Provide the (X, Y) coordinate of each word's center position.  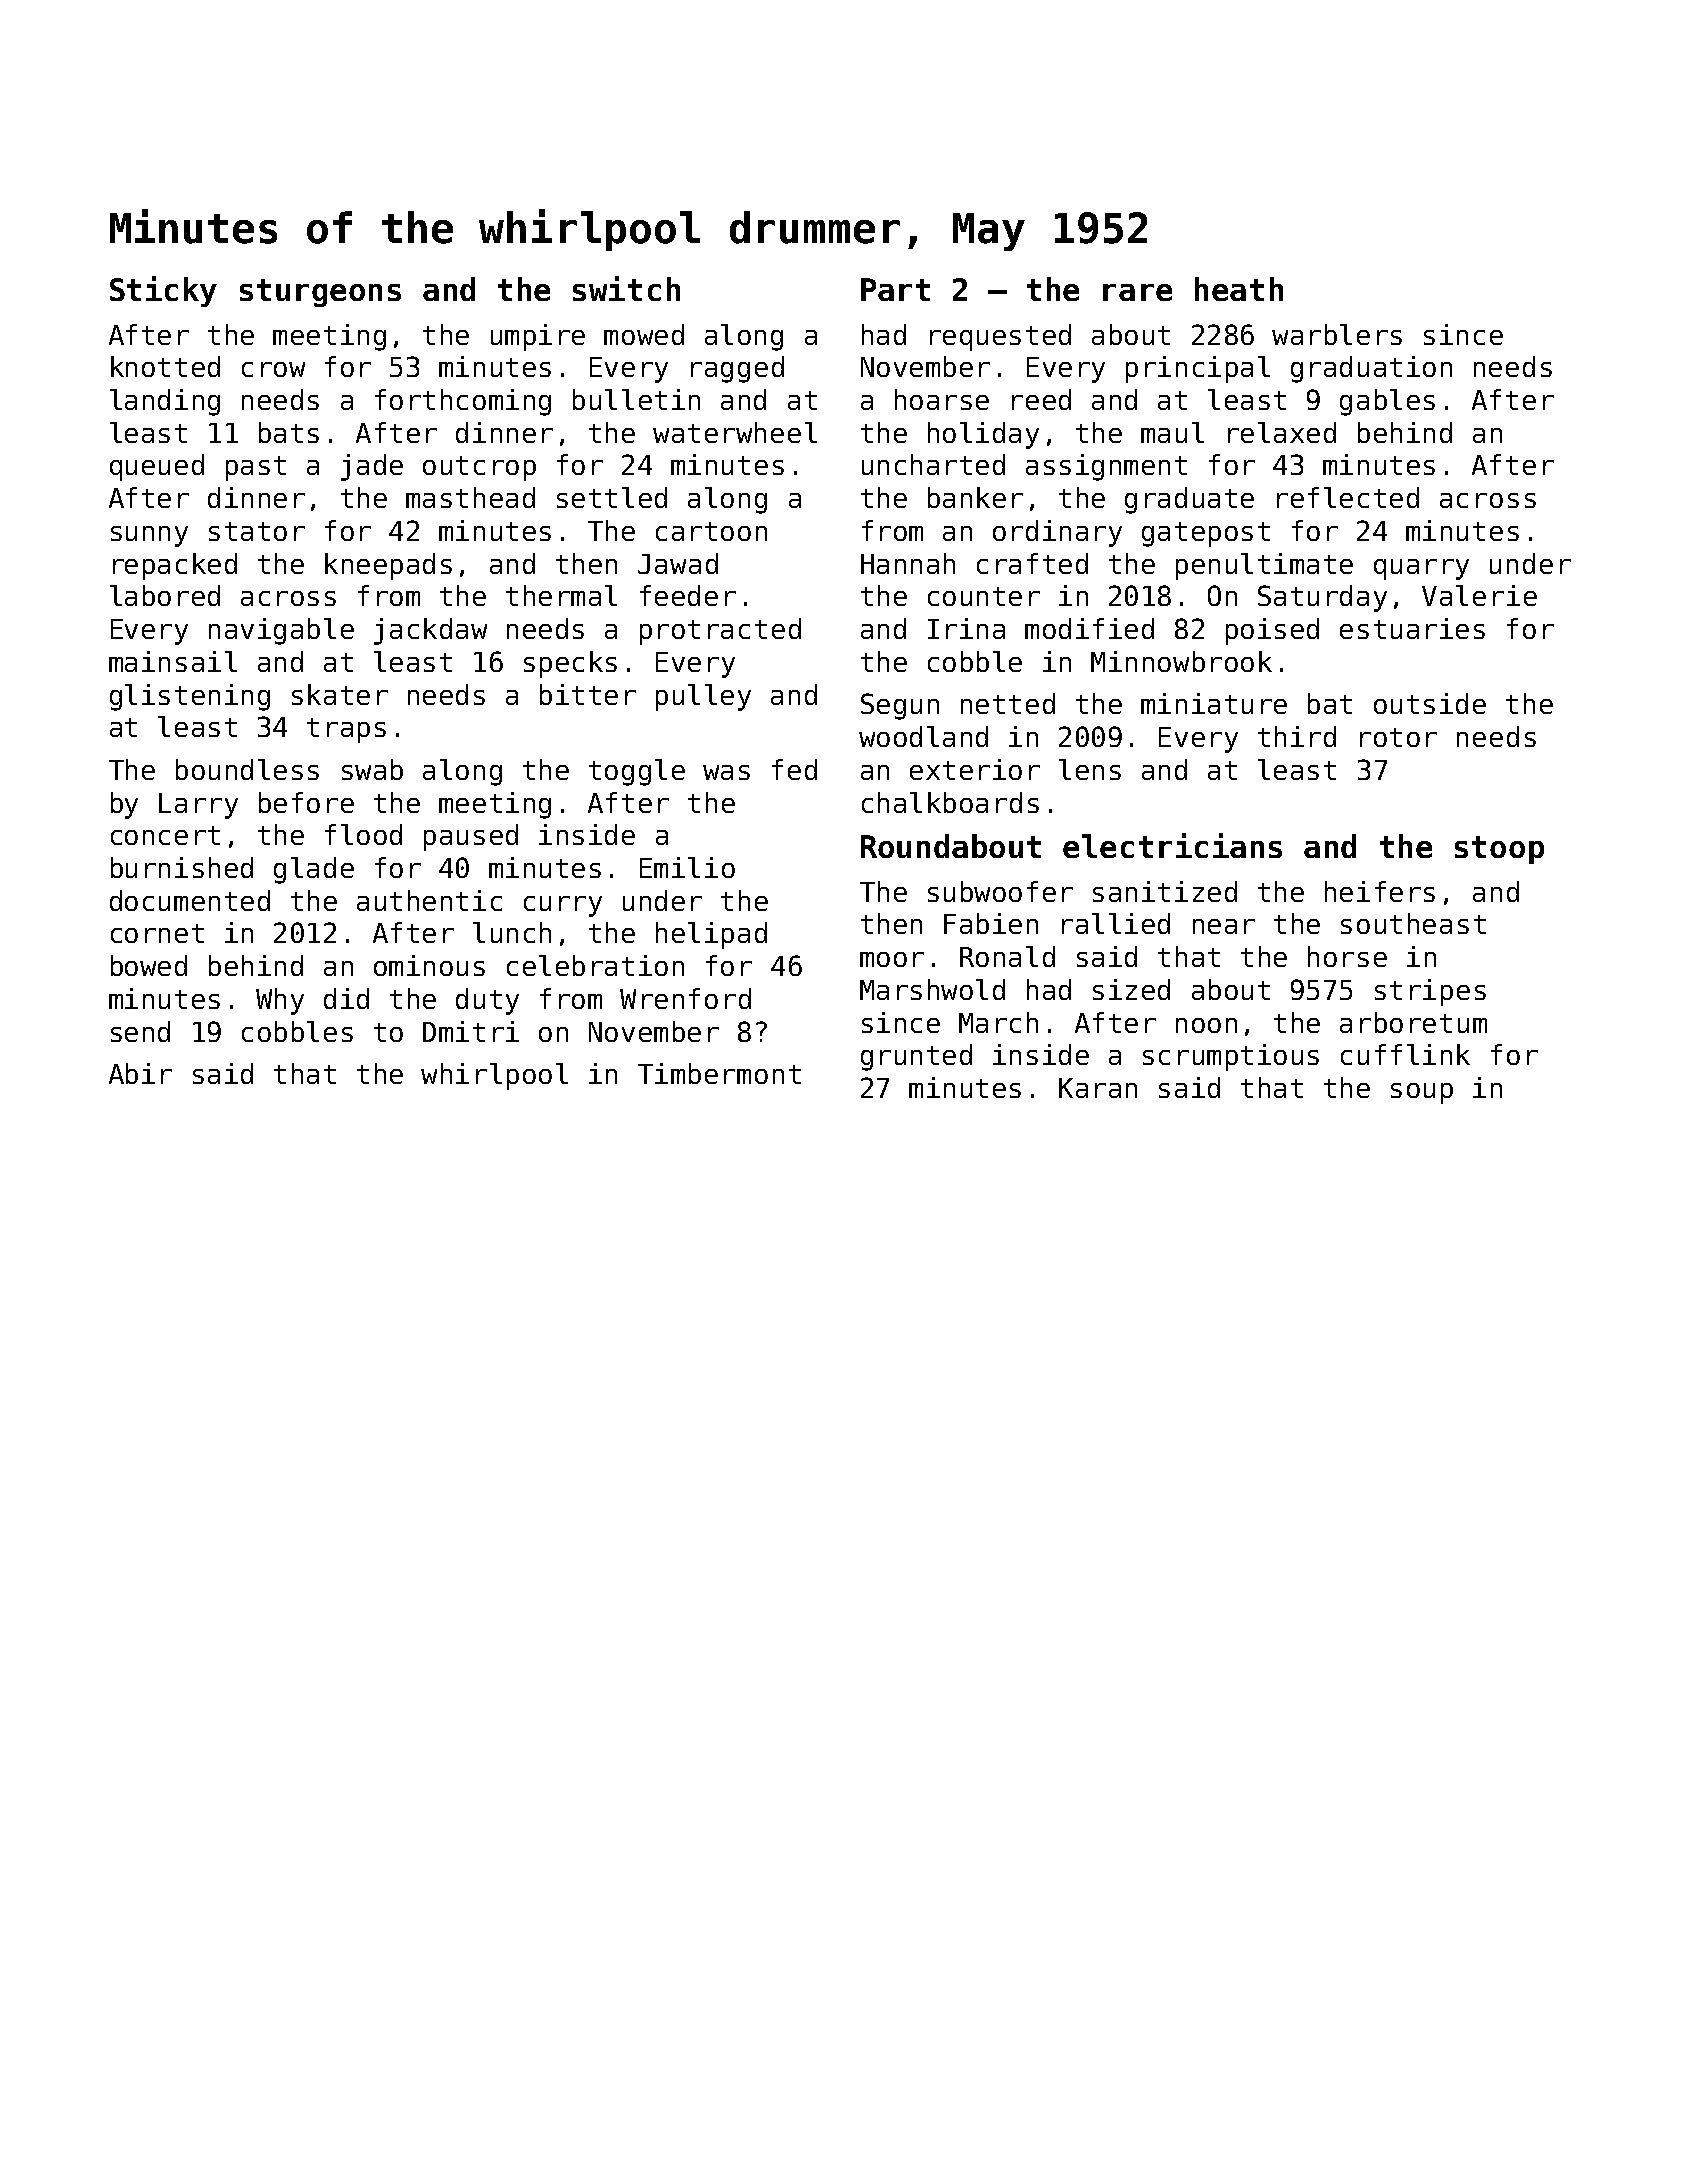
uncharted (933, 464)
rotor (1398, 737)
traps (346, 730)
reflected (1348, 497)
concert (165, 835)
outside (1430, 703)
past (256, 468)
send (140, 1031)
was (726, 772)
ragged (737, 369)
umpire (538, 337)
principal (1198, 369)
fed (794, 769)
